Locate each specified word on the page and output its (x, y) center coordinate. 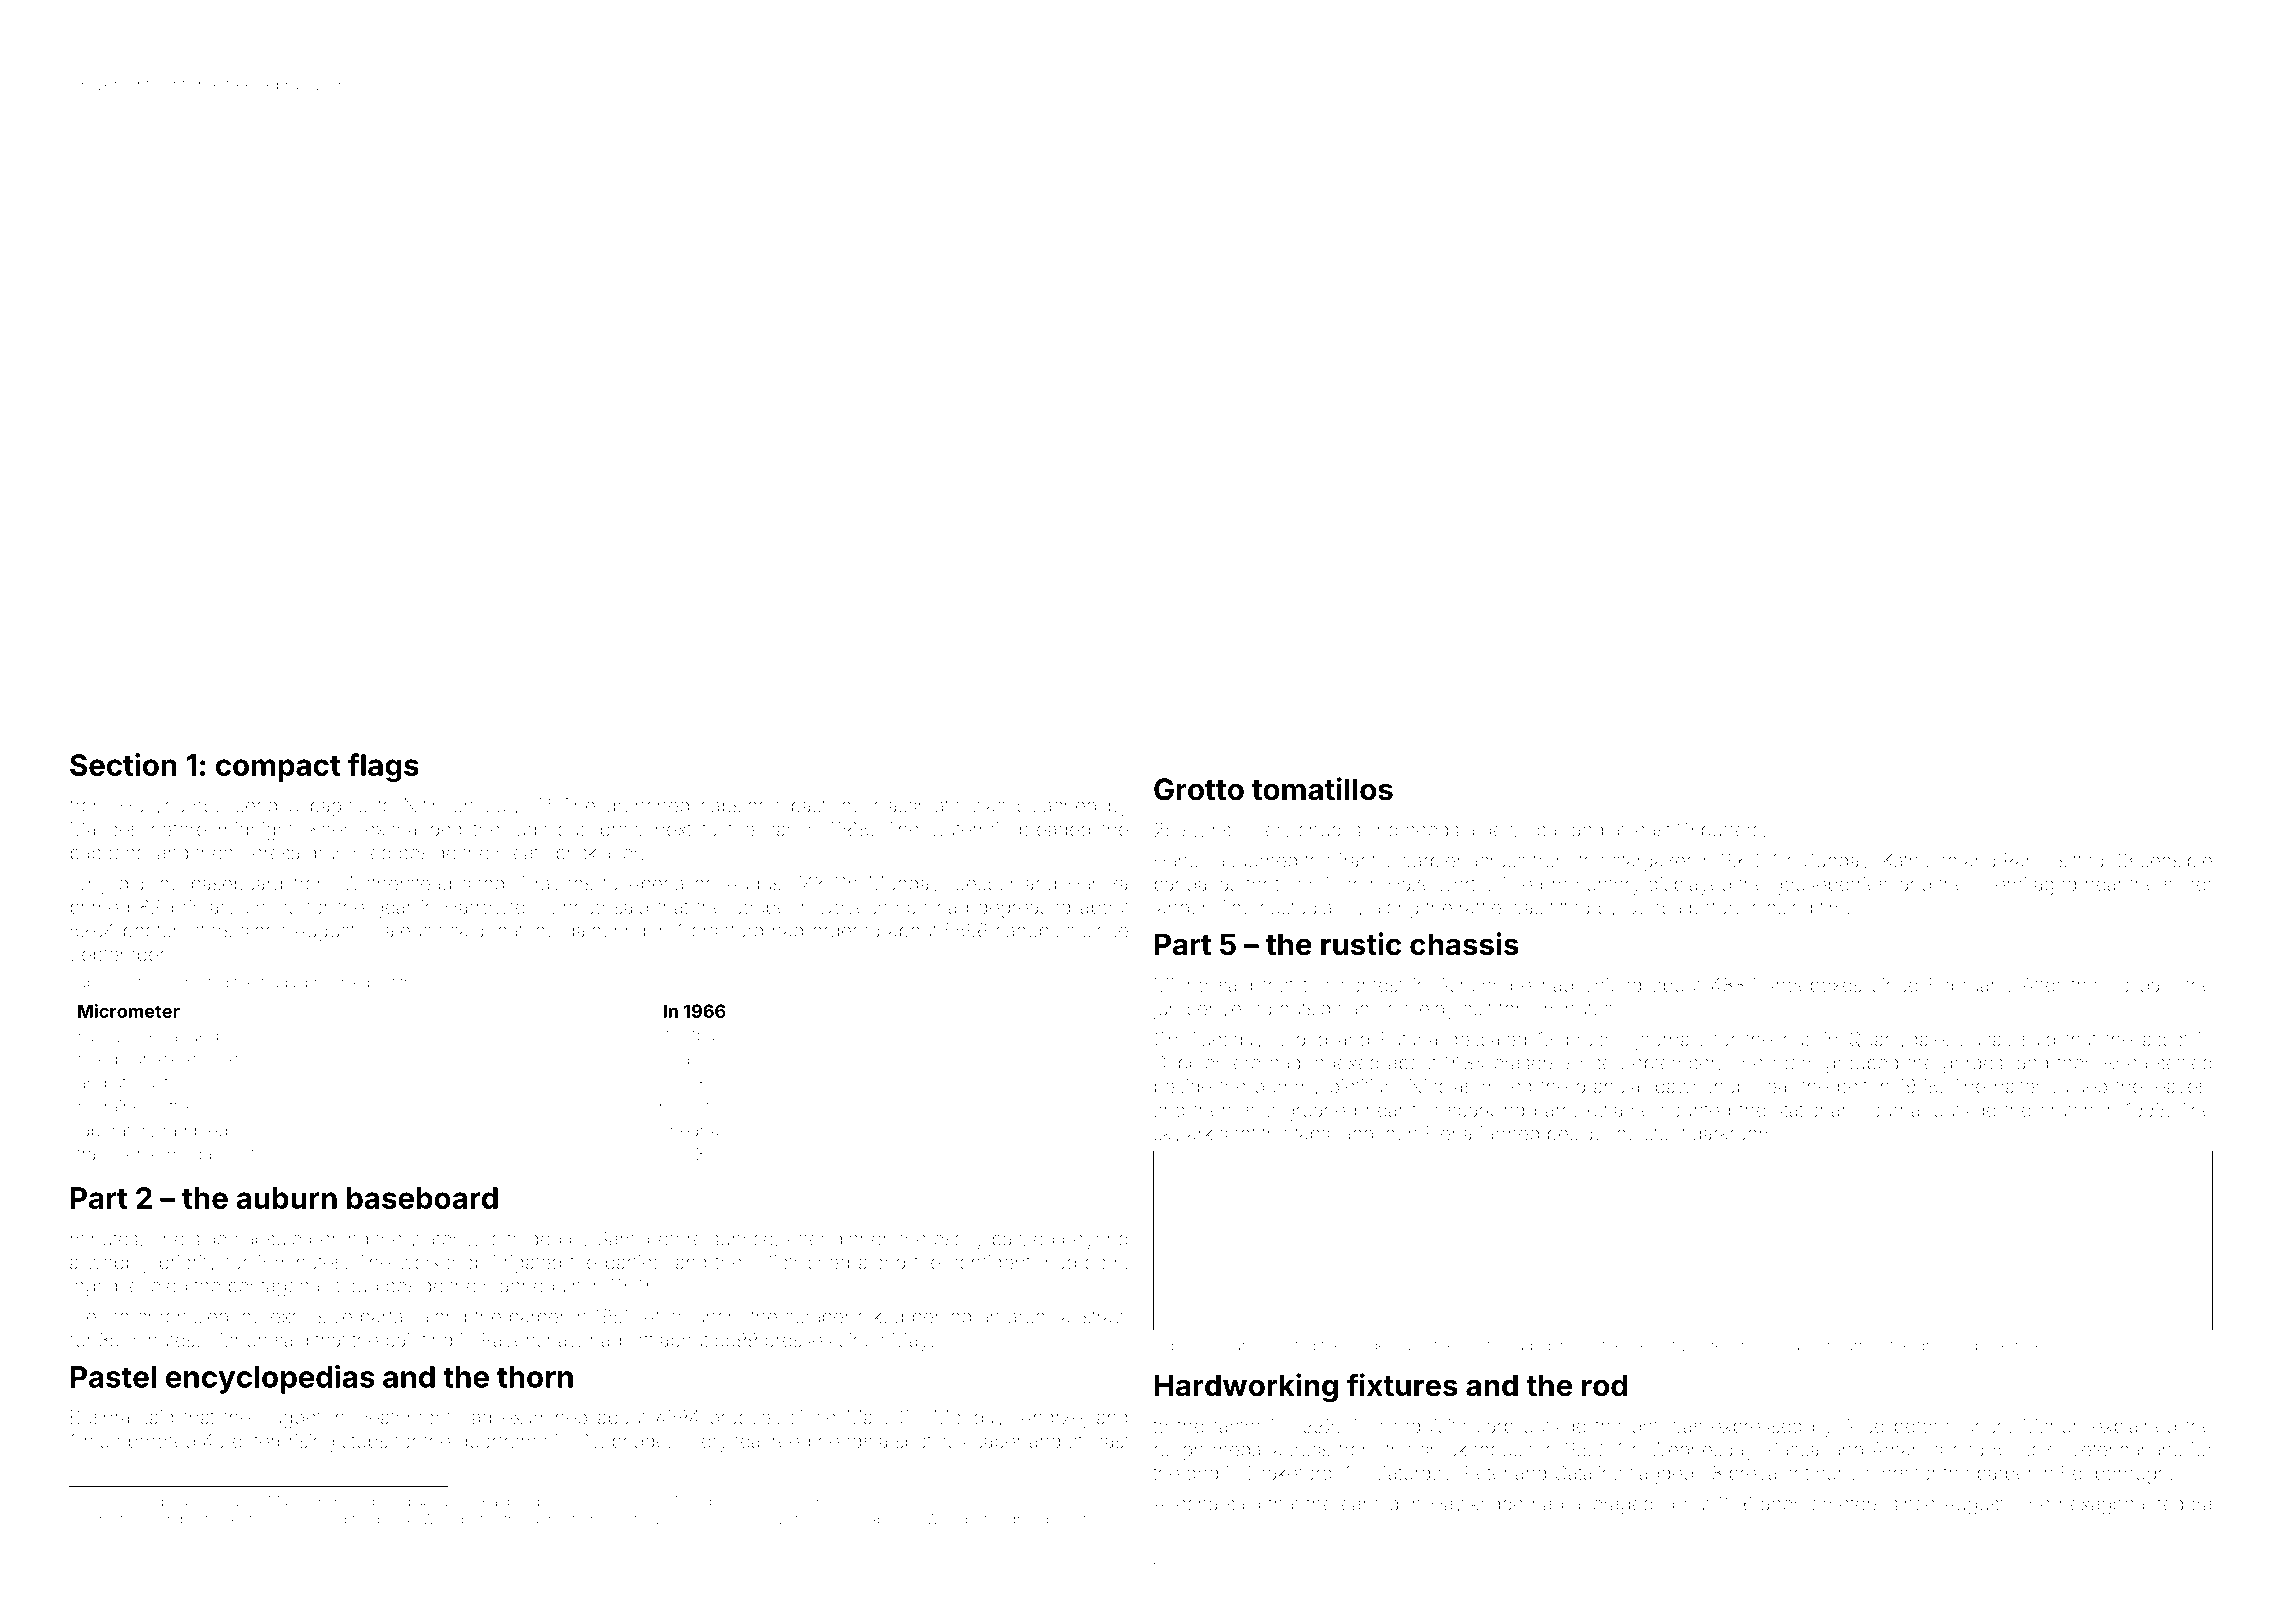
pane (1992, 1348)
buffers (1731, 829)
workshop (441, 1264)
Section (123, 764)
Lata (1485, 1346)
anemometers (1821, 1504)
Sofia (136, 982)
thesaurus (535, 1520)
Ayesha (1185, 1505)
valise (694, 1059)
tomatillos (1322, 789)
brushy (1596, 1041)
